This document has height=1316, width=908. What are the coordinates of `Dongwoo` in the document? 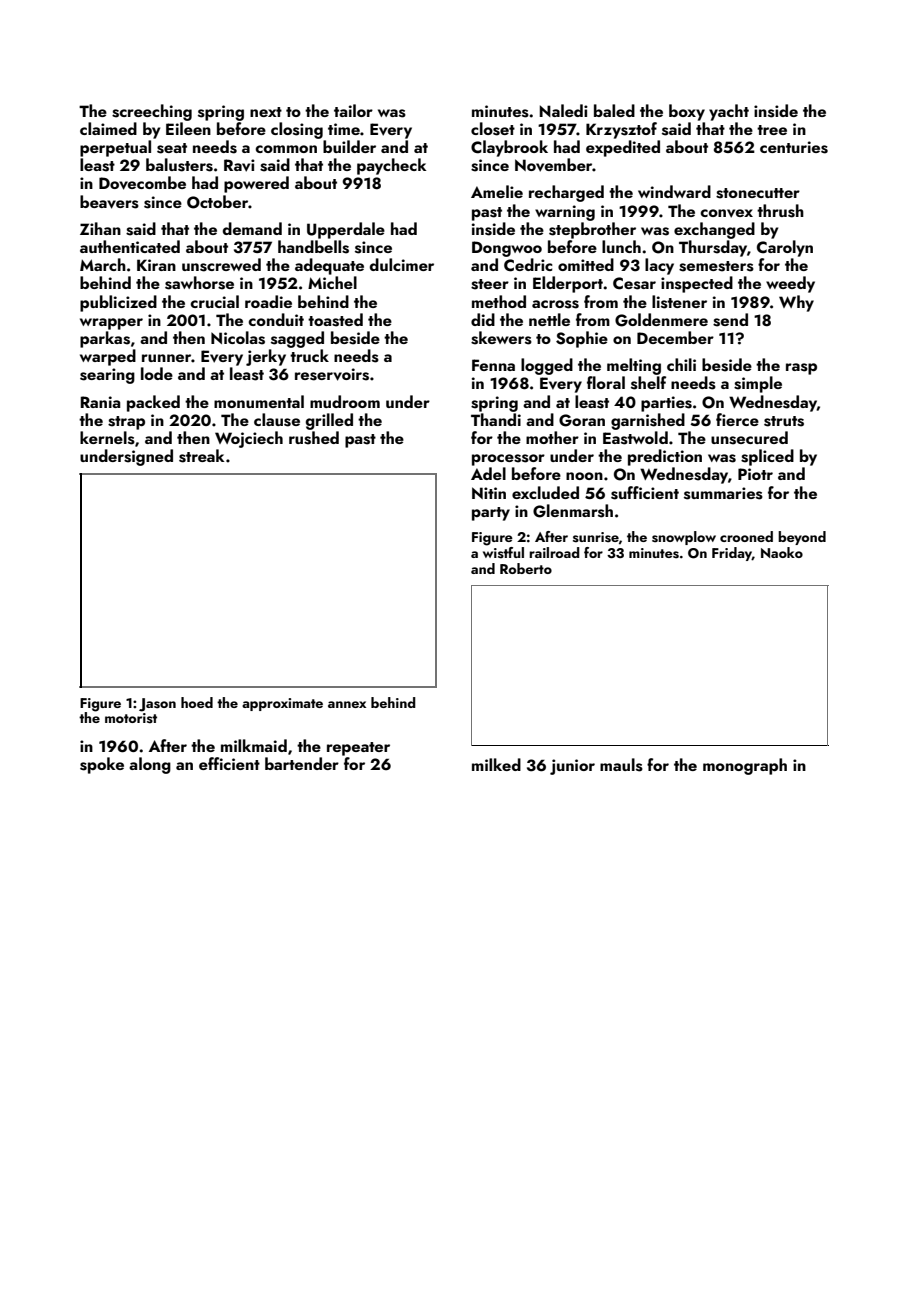 It's located at (507, 249).
